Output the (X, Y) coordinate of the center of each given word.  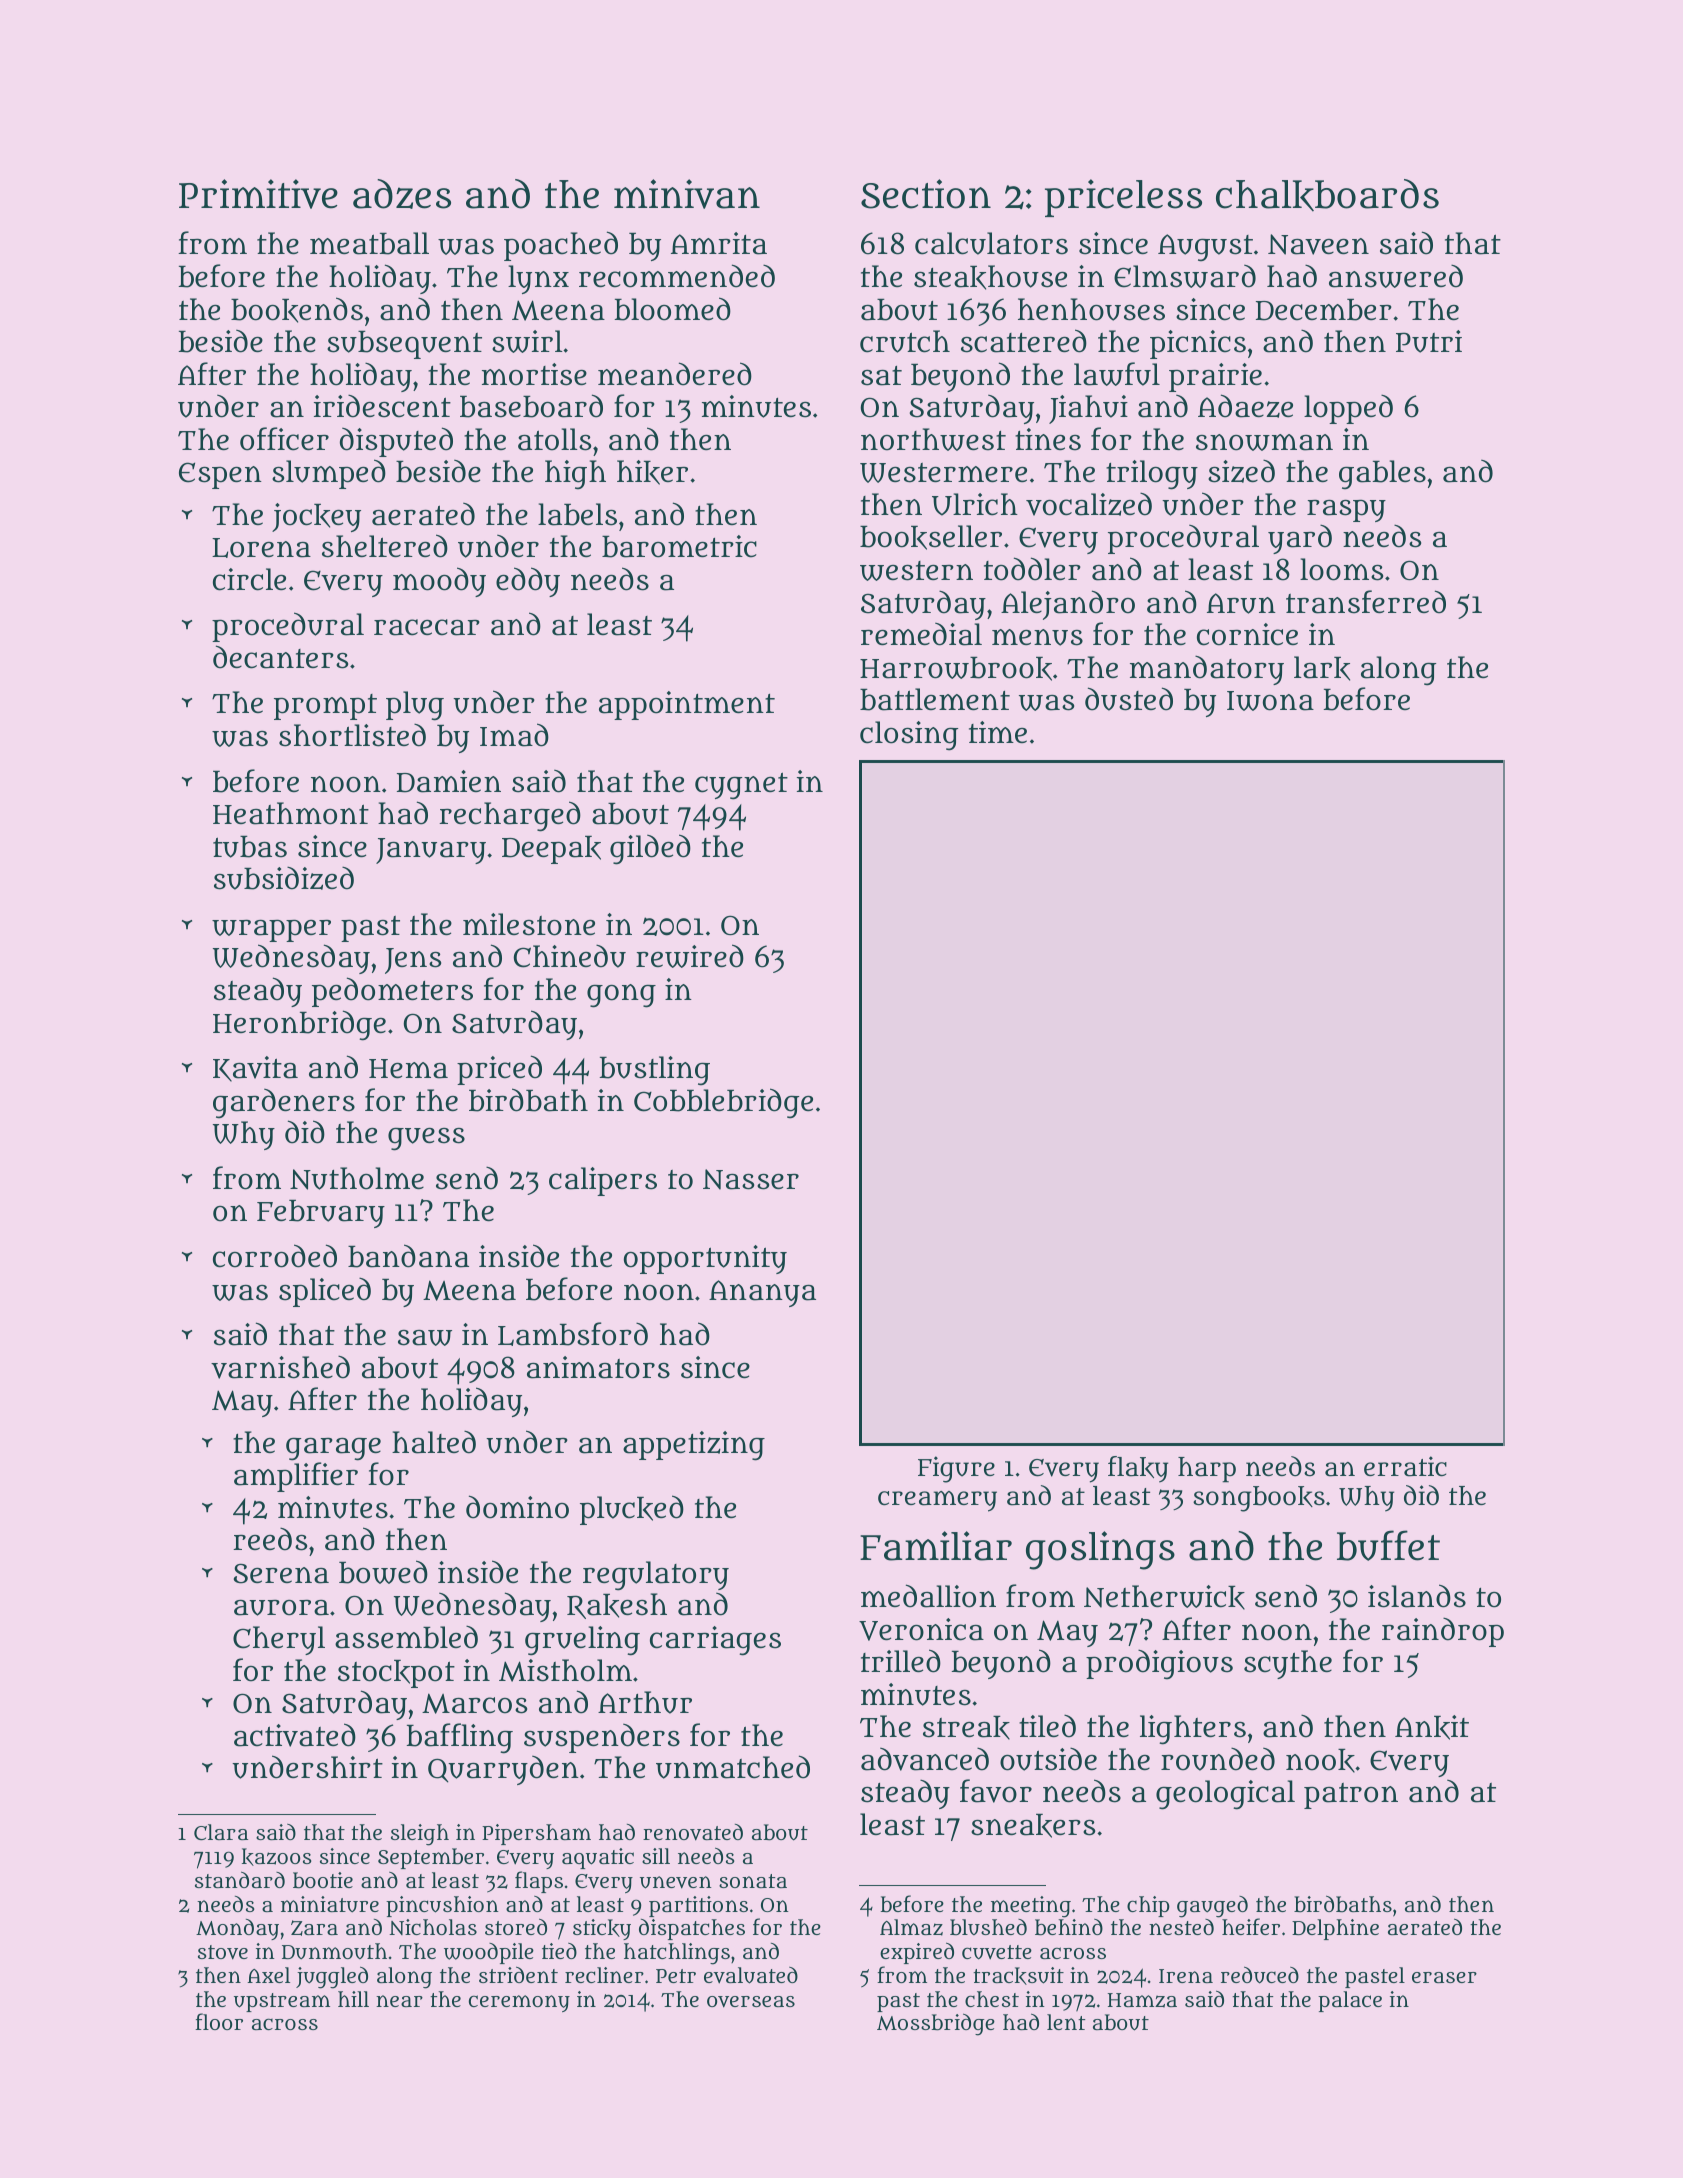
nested (1181, 1927)
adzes (402, 194)
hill (353, 1999)
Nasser (751, 1179)
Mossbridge (936, 2024)
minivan (687, 194)
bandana (408, 1256)
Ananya (762, 1293)
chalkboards (1327, 195)
